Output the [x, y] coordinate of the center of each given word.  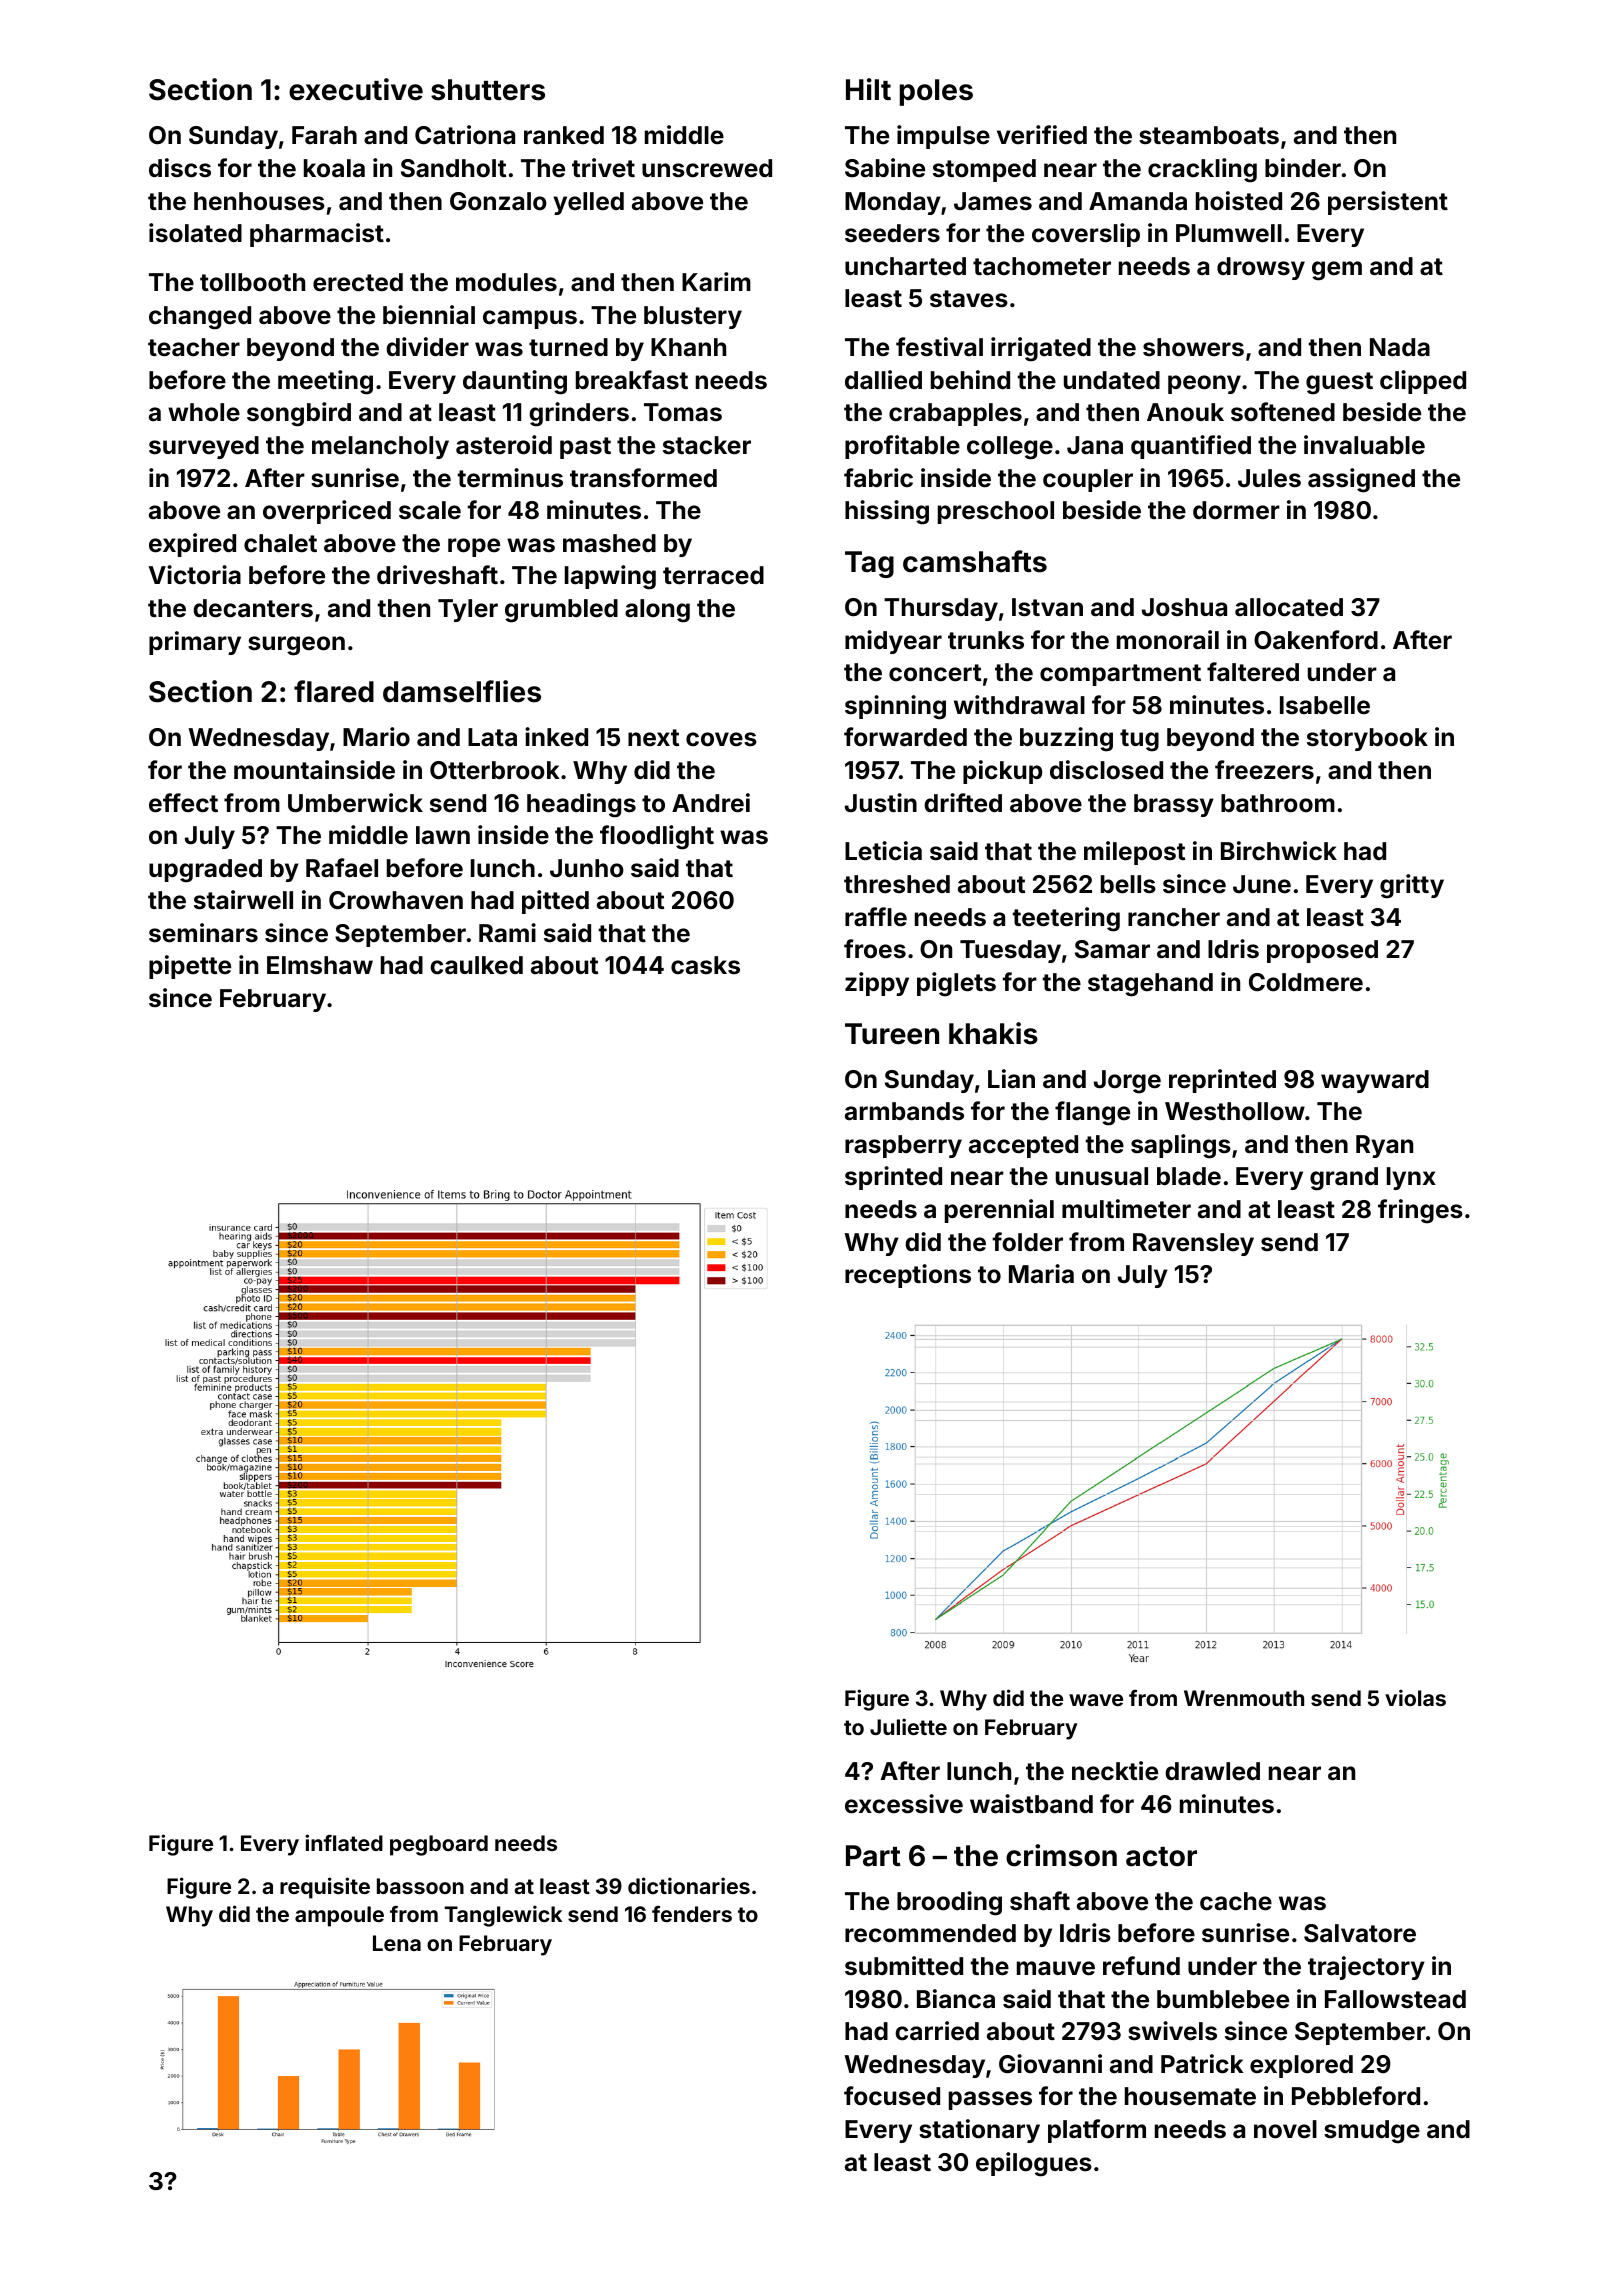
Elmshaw [320, 965]
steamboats [1209, 135]
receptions [908, 1276]
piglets [956, 984]
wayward [1375, 1081]
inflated [344, 1842]
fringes [1420, 1211]
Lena [397, 1943]
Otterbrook [495, 770]
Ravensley [1193, 1244]
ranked [564, 135]
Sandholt [453, 168]
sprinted [893, 1178]
